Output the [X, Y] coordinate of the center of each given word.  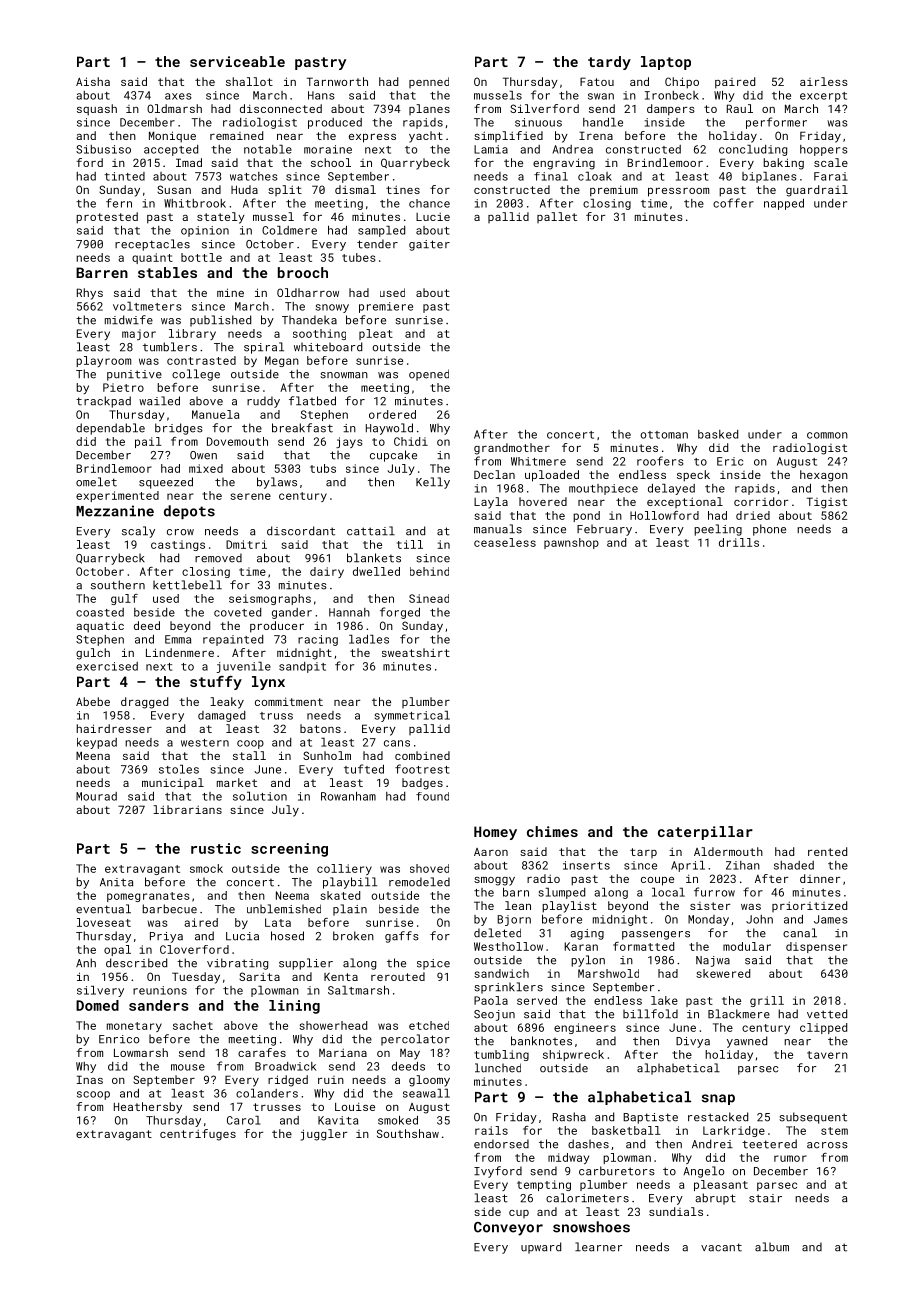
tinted [124, 176]
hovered [543, 501]
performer [776, 123]
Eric [730, 461]
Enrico [119, 1039]
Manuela [215, 414]
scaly [138, 532]
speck [693, 476]
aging [587, 934]
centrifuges [198, 1135]
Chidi [411, 441]
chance [429, 203]
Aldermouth [728, 851]
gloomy [429, 1081]
